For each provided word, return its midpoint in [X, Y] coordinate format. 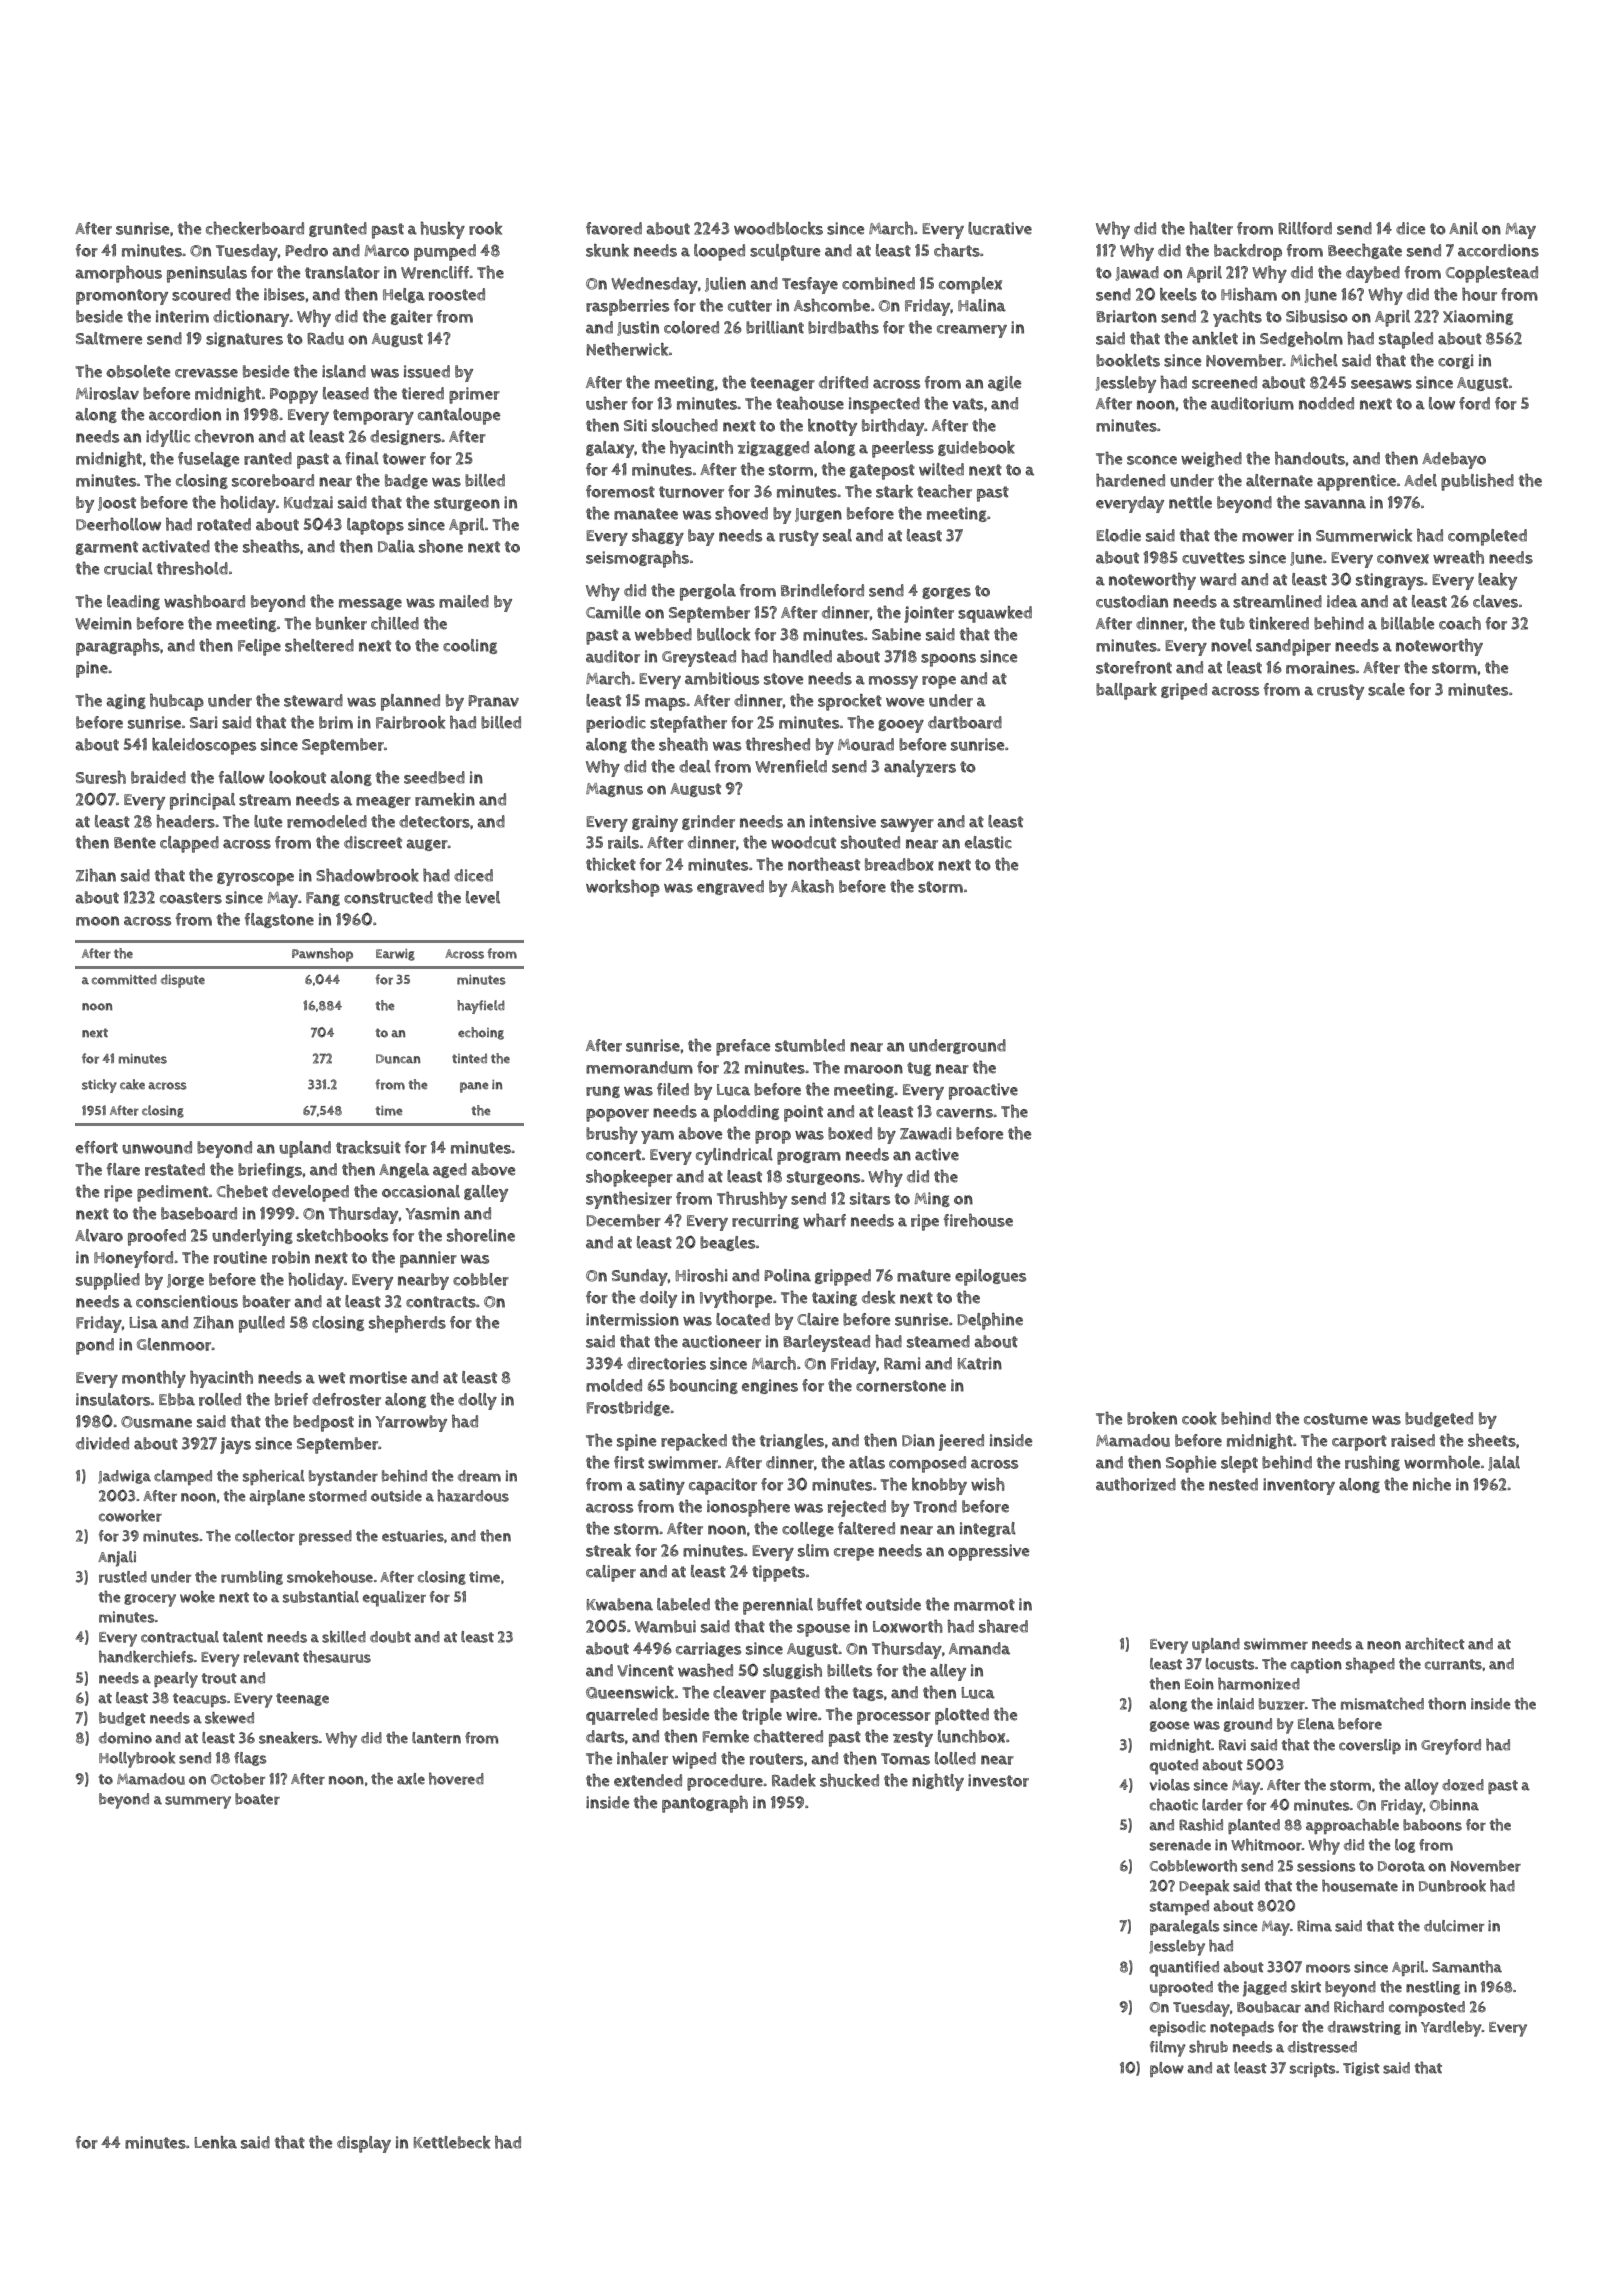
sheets [1492, 1440]
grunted [338, 229]
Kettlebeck [452, 2142]
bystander [343, 1478]
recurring [765, 1221]
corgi [1456, 361]
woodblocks [778, 228]
